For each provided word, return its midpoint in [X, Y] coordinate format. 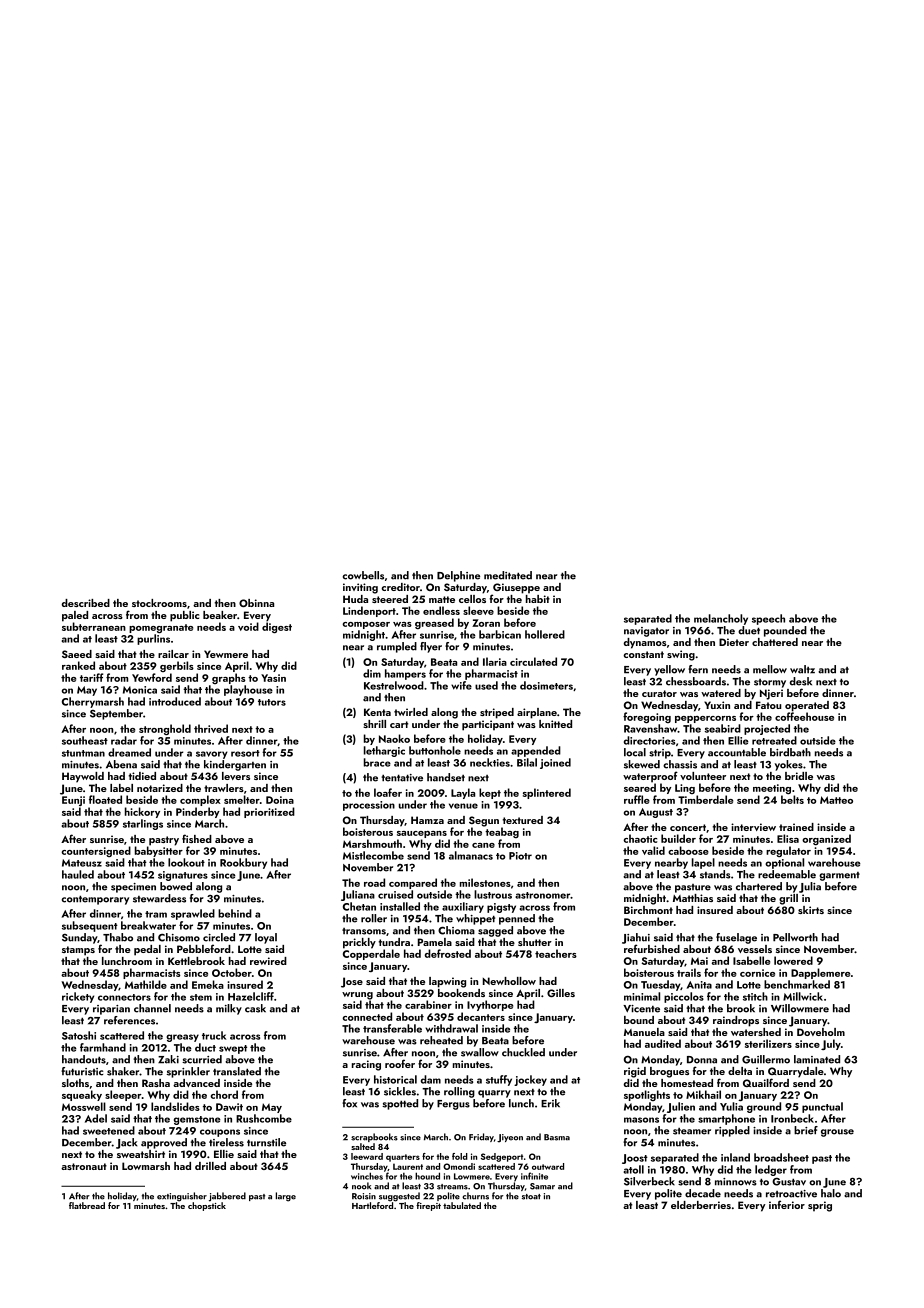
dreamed [129, 752]
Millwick [803, 996]
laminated [817, 1059]
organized [826, 839]
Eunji [73, 801]
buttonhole [435, 750]
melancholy [721, 619]
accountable [737, 752]
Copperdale [371, 954]
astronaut [84, 1166]
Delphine [458, 576]
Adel [96, 1118]
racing [366, 1065]
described [86, 603]
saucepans [422, 834]
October [232, 972]
